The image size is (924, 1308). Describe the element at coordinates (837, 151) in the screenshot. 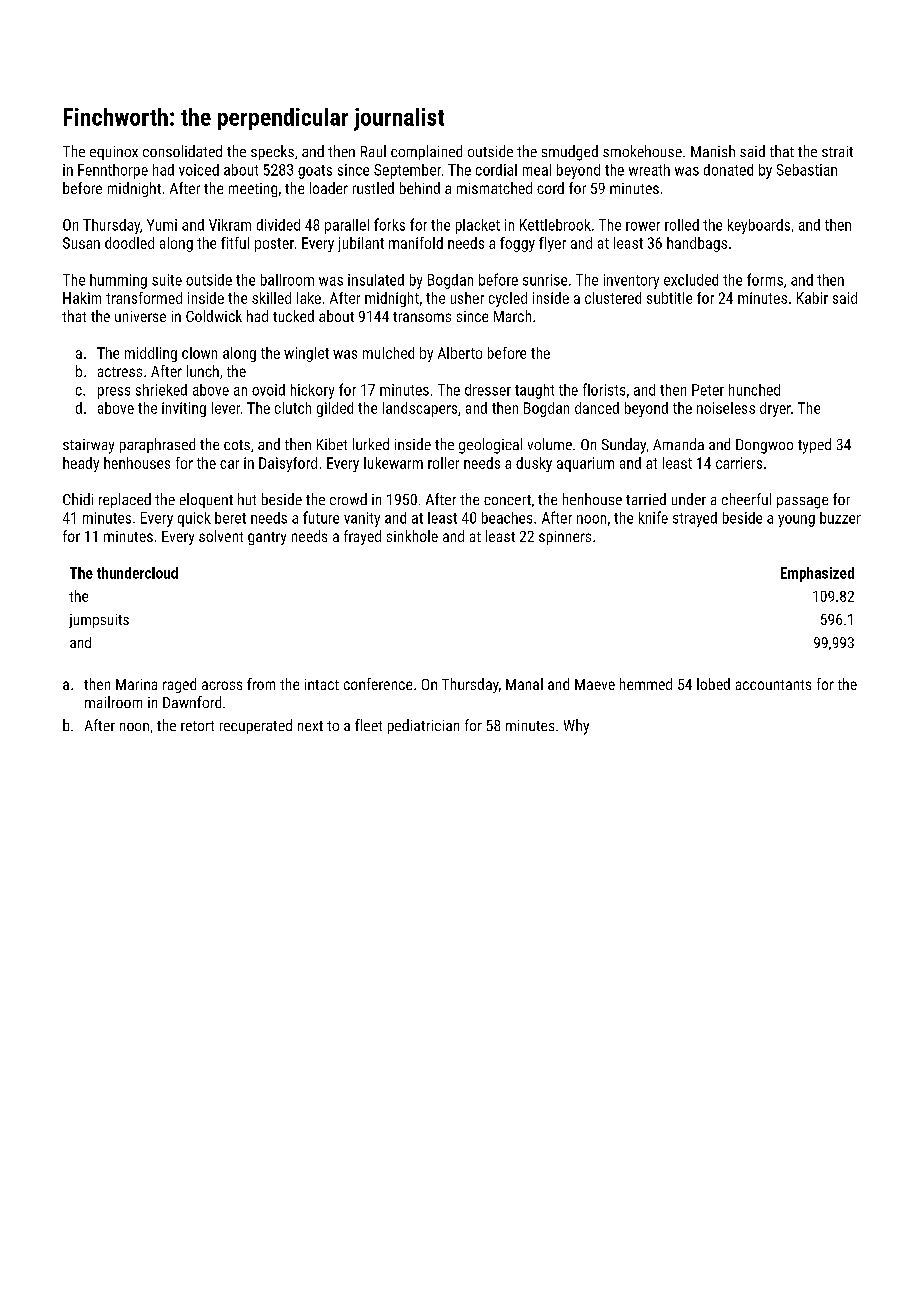

I see `strait` at that location.
